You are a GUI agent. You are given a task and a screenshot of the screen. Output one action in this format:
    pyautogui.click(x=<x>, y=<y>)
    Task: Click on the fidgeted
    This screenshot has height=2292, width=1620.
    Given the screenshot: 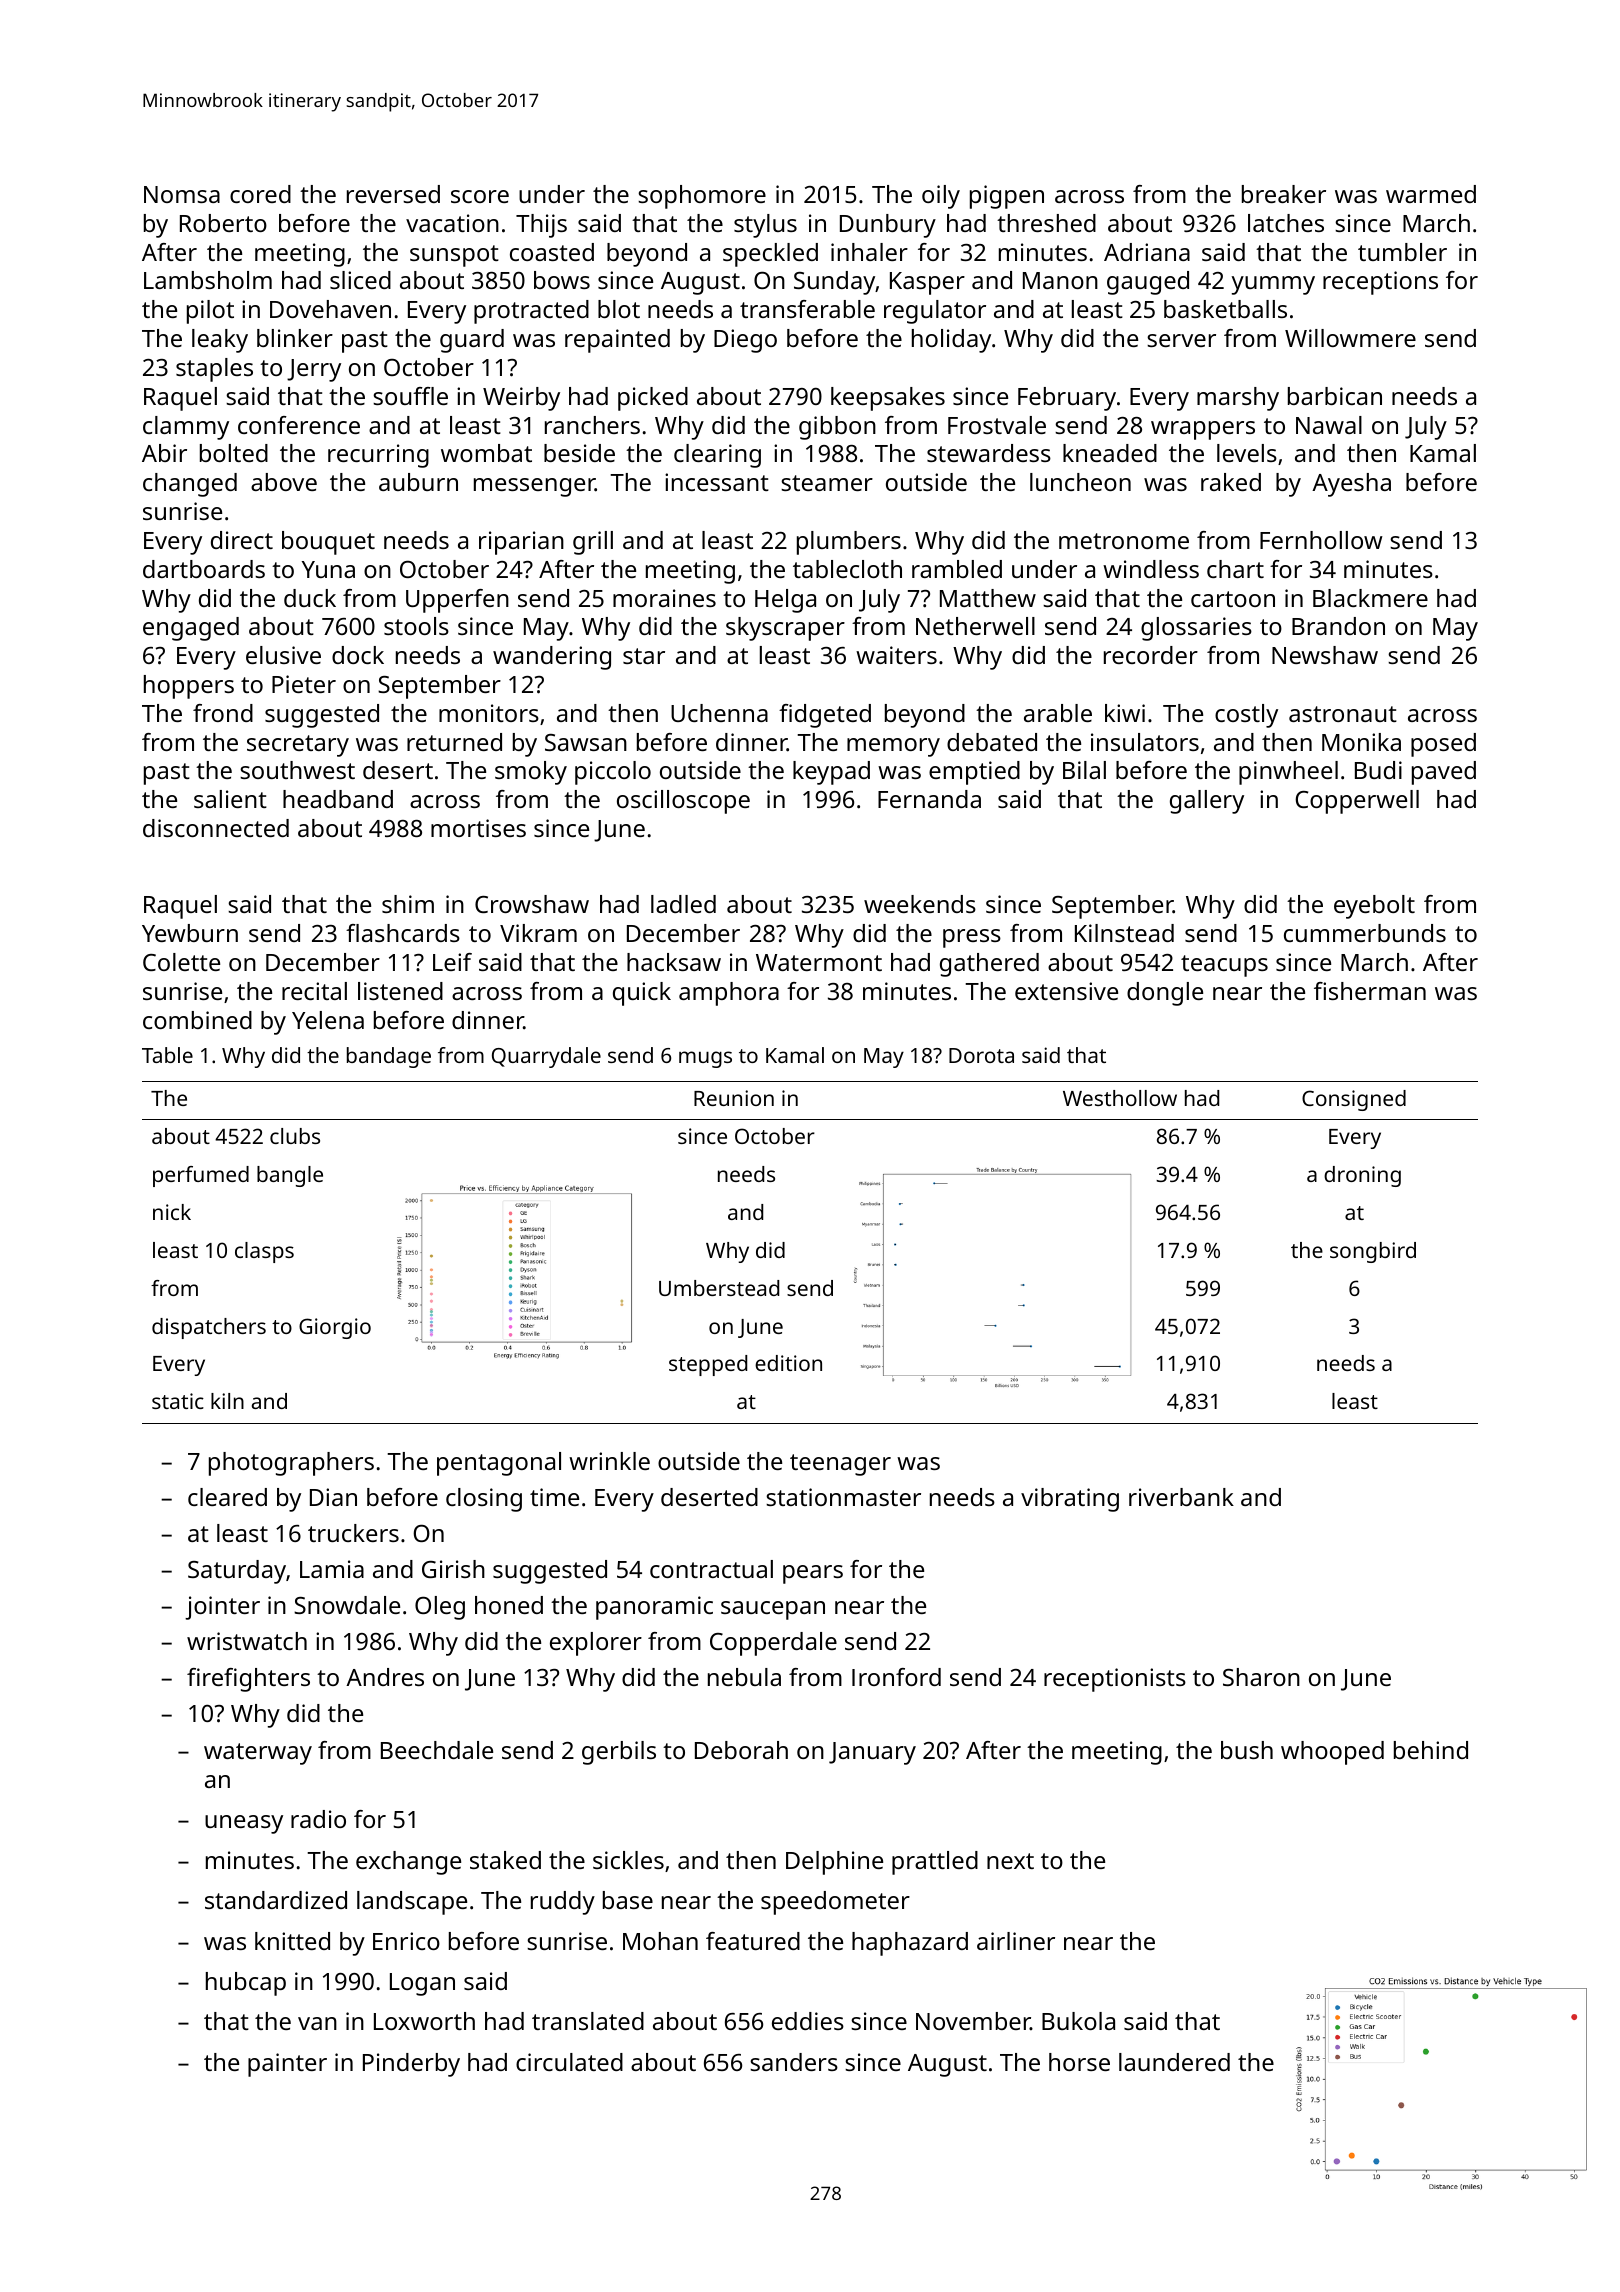 What is the action you would take?
    pyautogui.click(x=825, y=716)
